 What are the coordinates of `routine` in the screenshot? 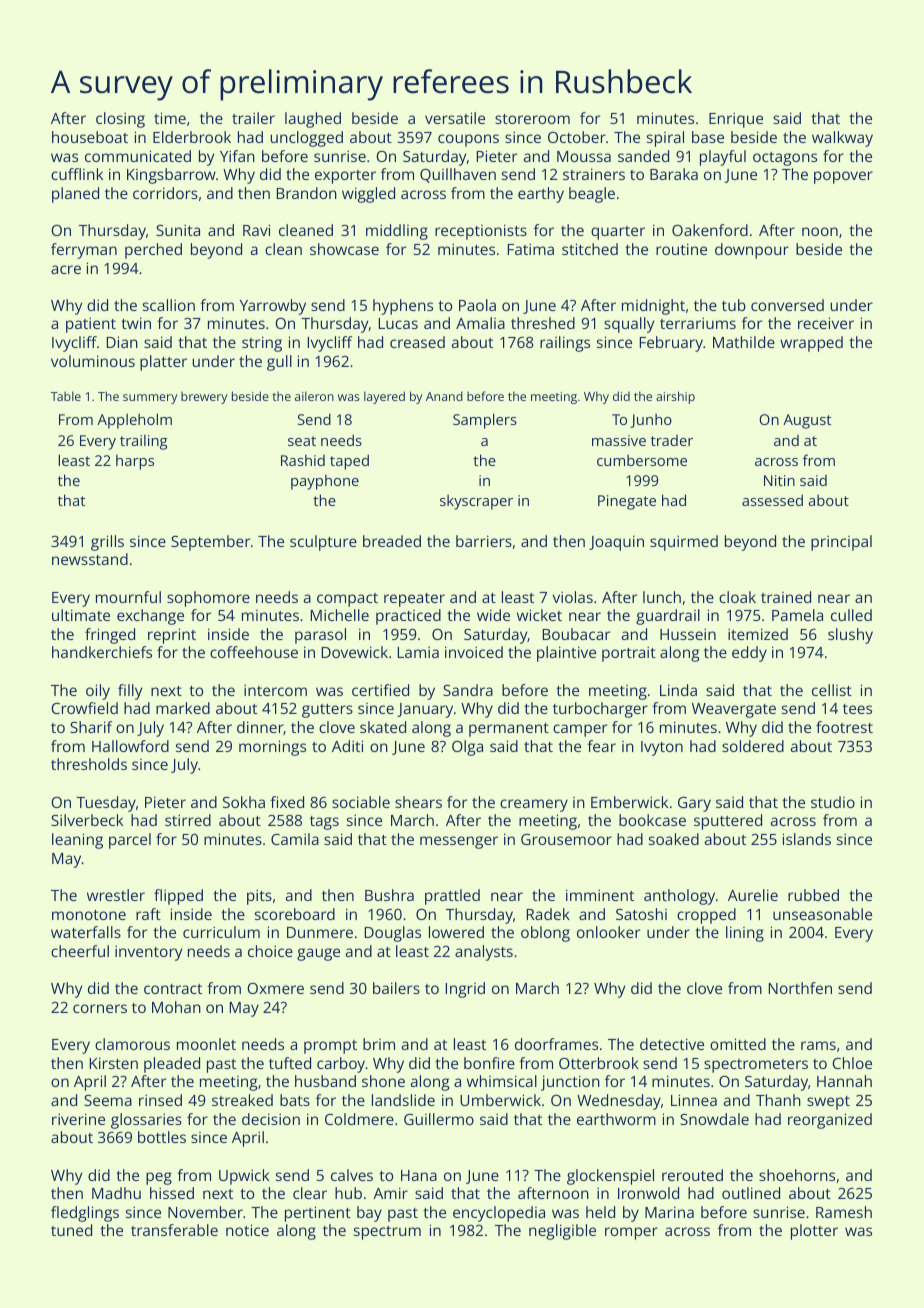 It's located at (681, 249).
